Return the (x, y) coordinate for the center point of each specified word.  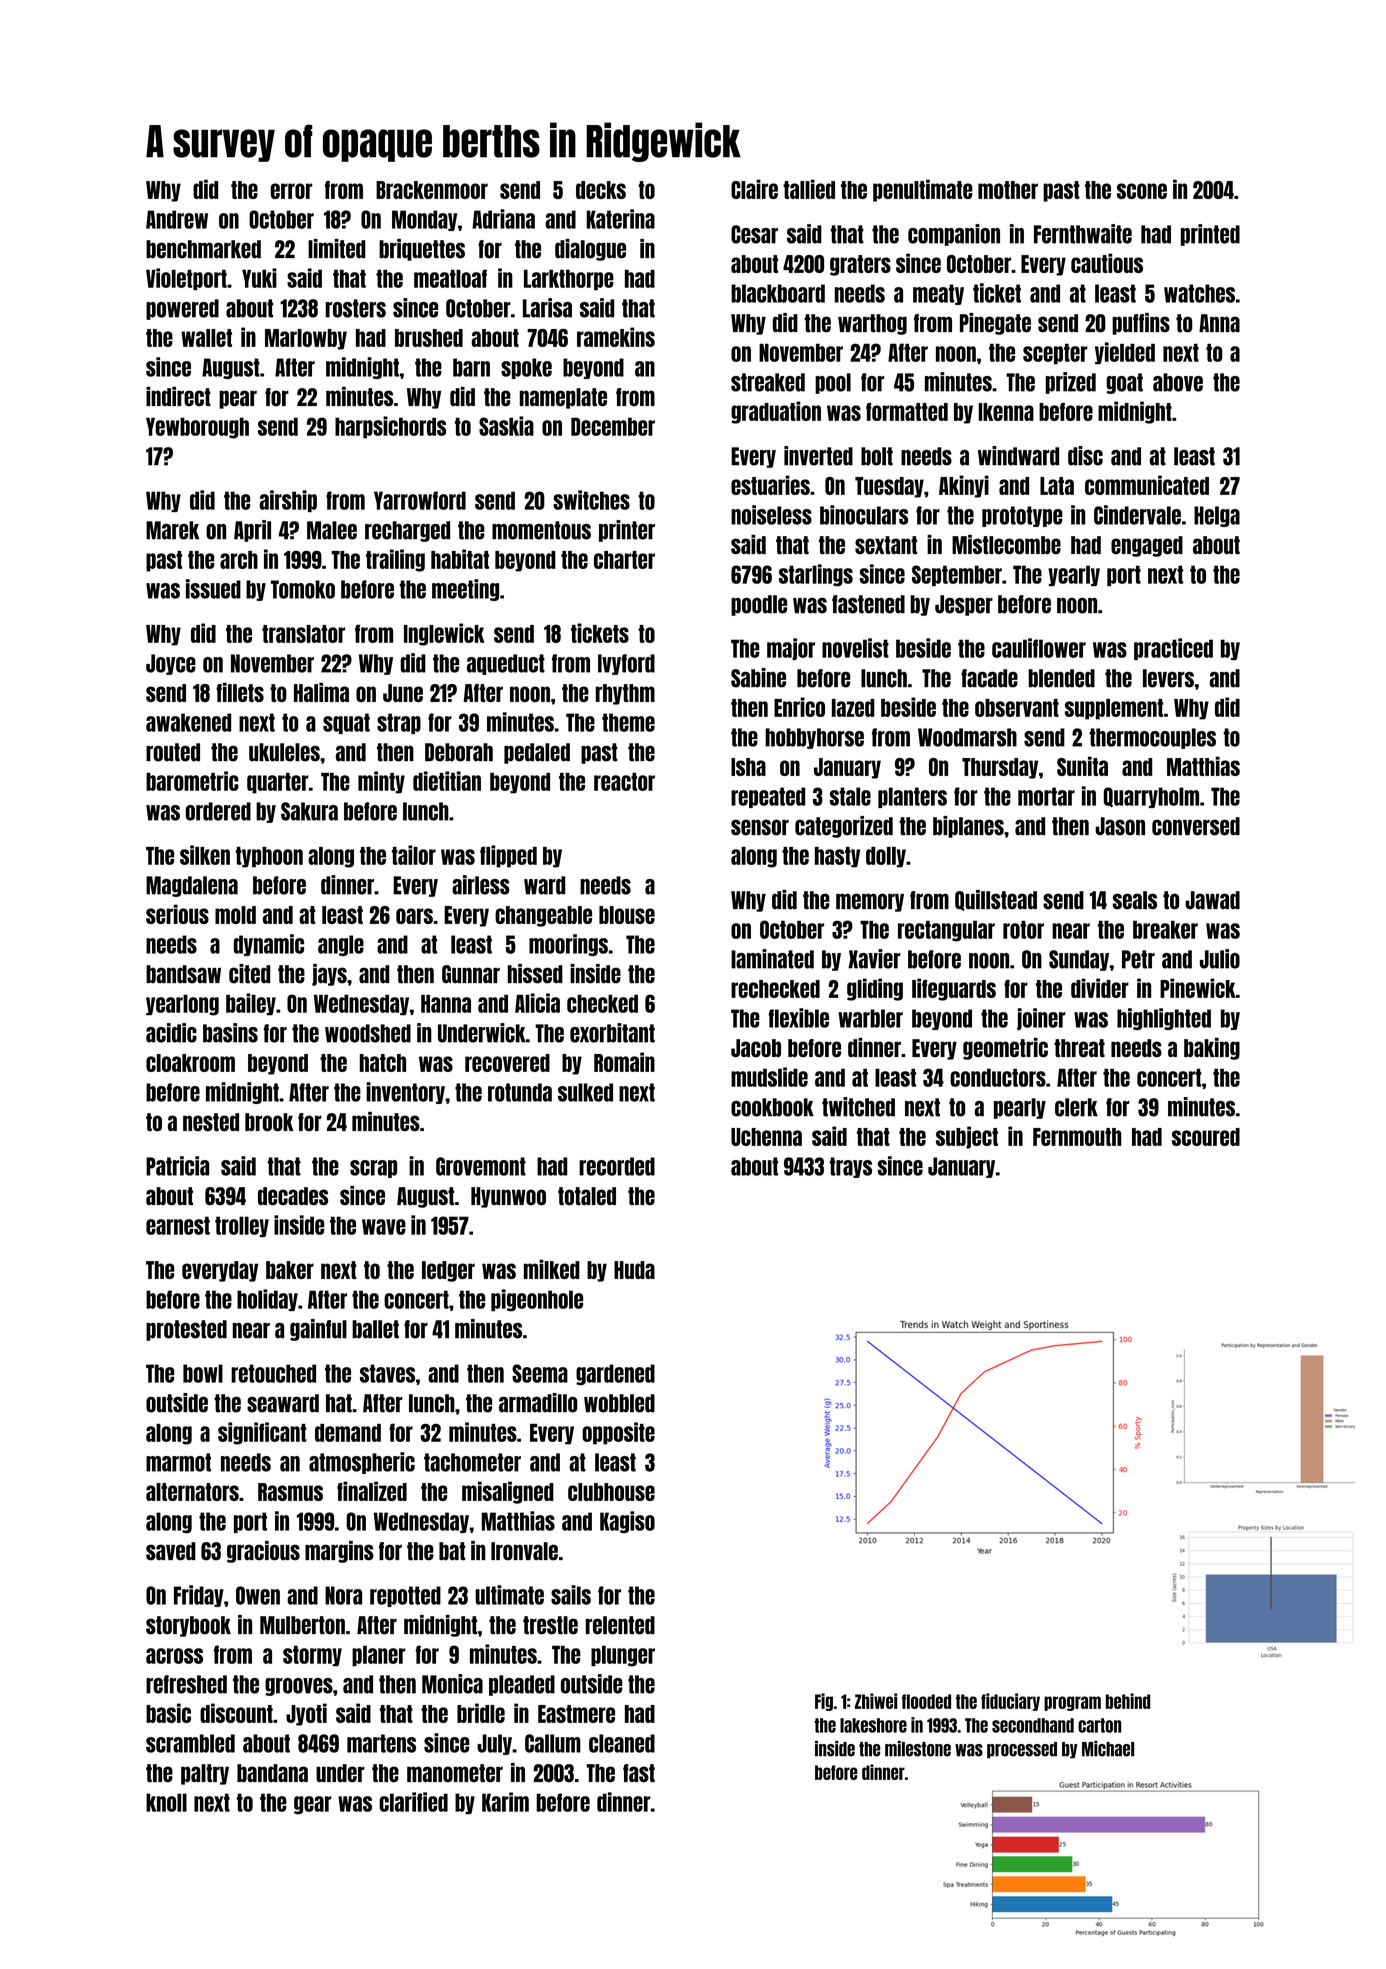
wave (384, 1227)
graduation (776, 412)
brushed (429, 338)
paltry (205, 1774)
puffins (1141, 324)
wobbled (619, 1403)
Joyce (171, 664)
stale (850, 796)
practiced (1173, 649)
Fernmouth (1077, 1137)
